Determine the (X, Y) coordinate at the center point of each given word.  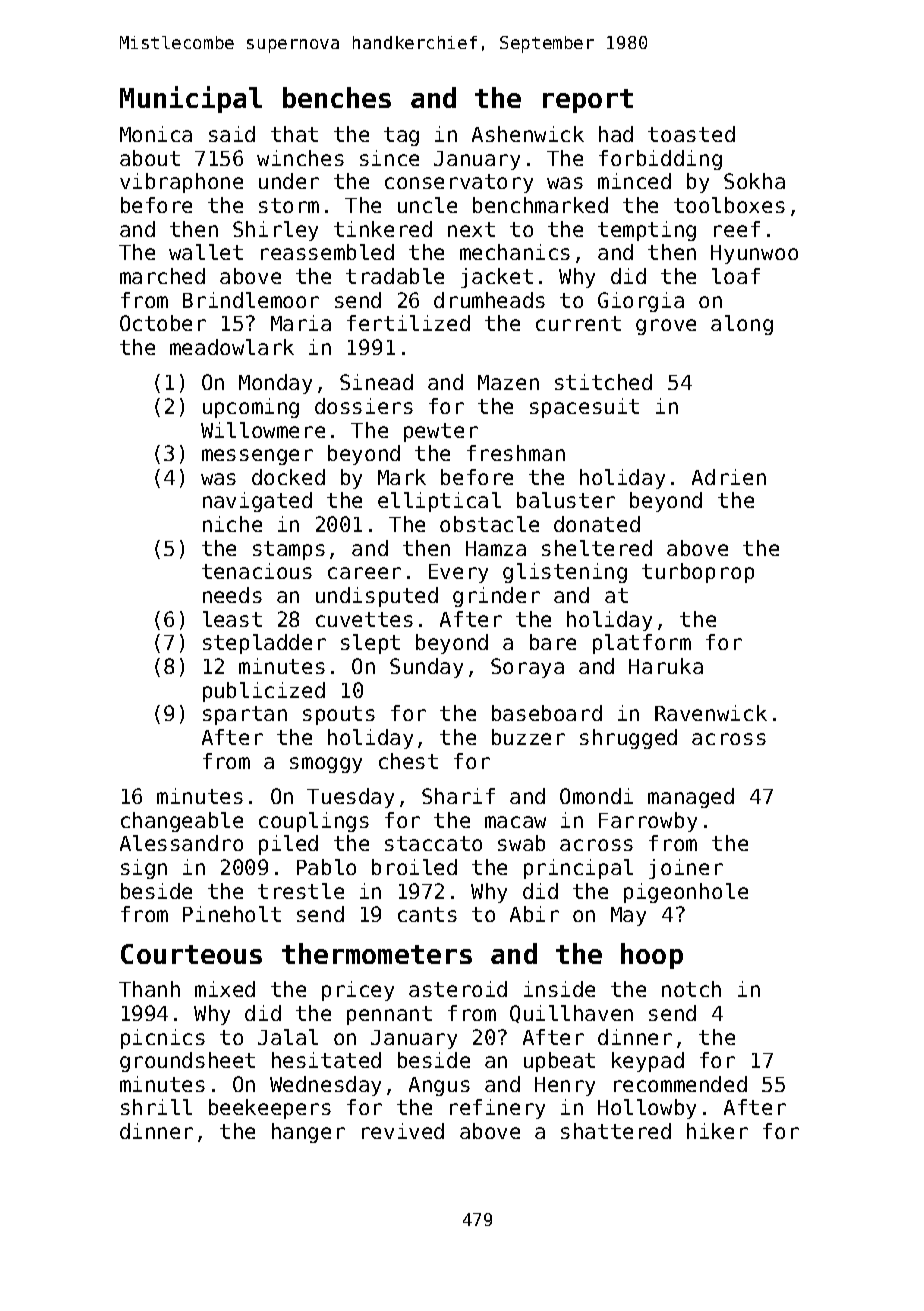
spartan (245, 715)
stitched (603, 382)
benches (337, 97)
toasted (691, 134)
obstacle (489, 524)
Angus (439, 1086)
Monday (275, 384)
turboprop (698, 573)
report (588, 101)
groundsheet (187, 1062)
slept (370, 644)
